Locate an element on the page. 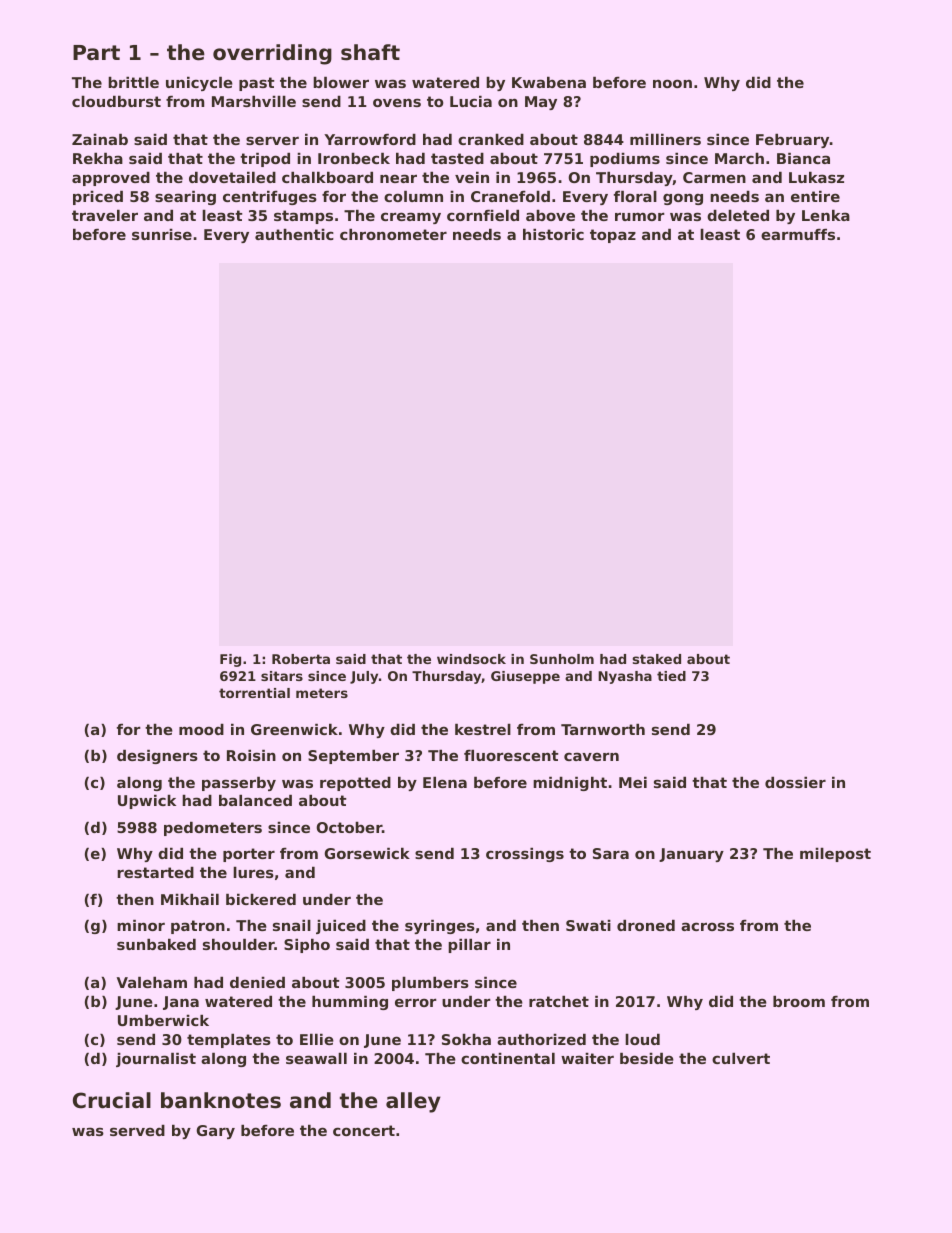 The height and width of the document is (1233, 952). stamps is located at coordinates (303, 217).
